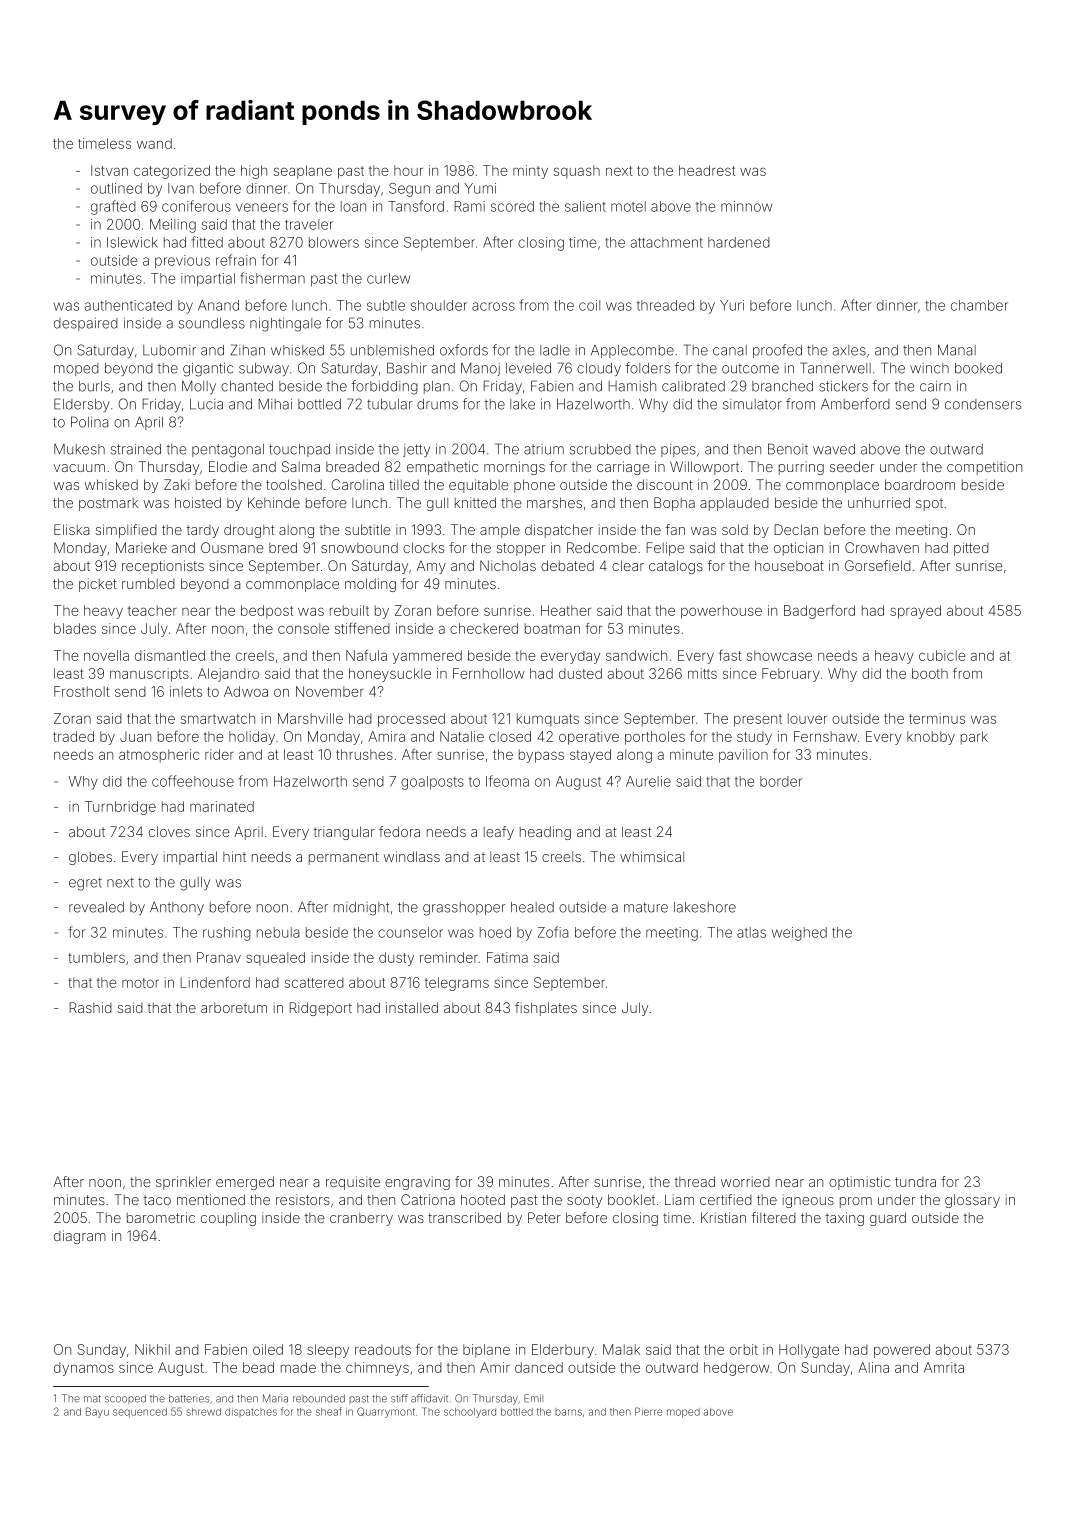  What do you see at coordinates (116, 188) in the document?
I see `outlined` at bounding box center [116, 188].
